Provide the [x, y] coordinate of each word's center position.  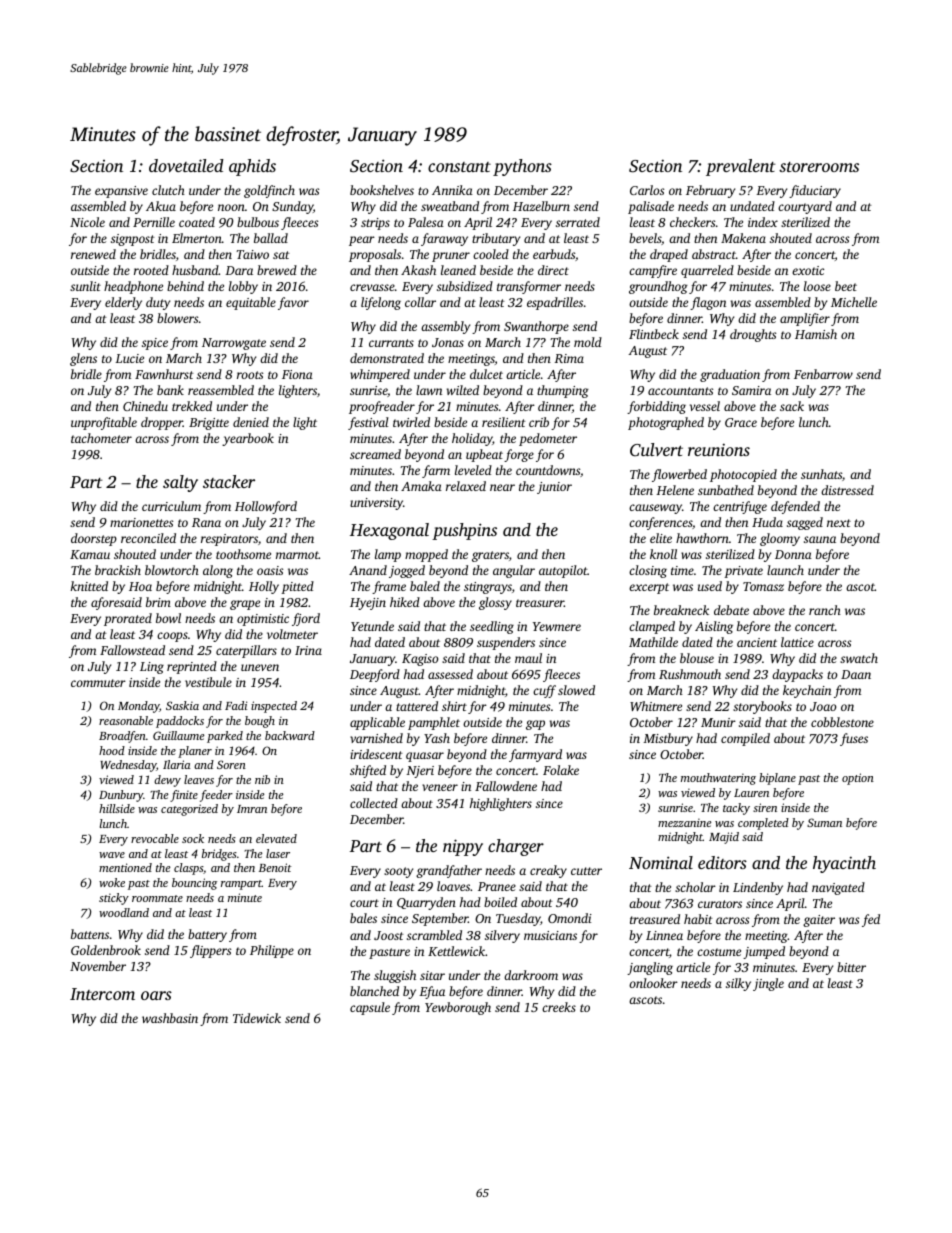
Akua [161, 206]
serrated [578, 222]
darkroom [531, 975]
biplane [777, 779]
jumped [764, 952]
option [858, 779]
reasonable [126, 720]
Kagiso [420, 660]
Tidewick [257, 1018]
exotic [808, 270]
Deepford [375, 675]
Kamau [90, 554]
